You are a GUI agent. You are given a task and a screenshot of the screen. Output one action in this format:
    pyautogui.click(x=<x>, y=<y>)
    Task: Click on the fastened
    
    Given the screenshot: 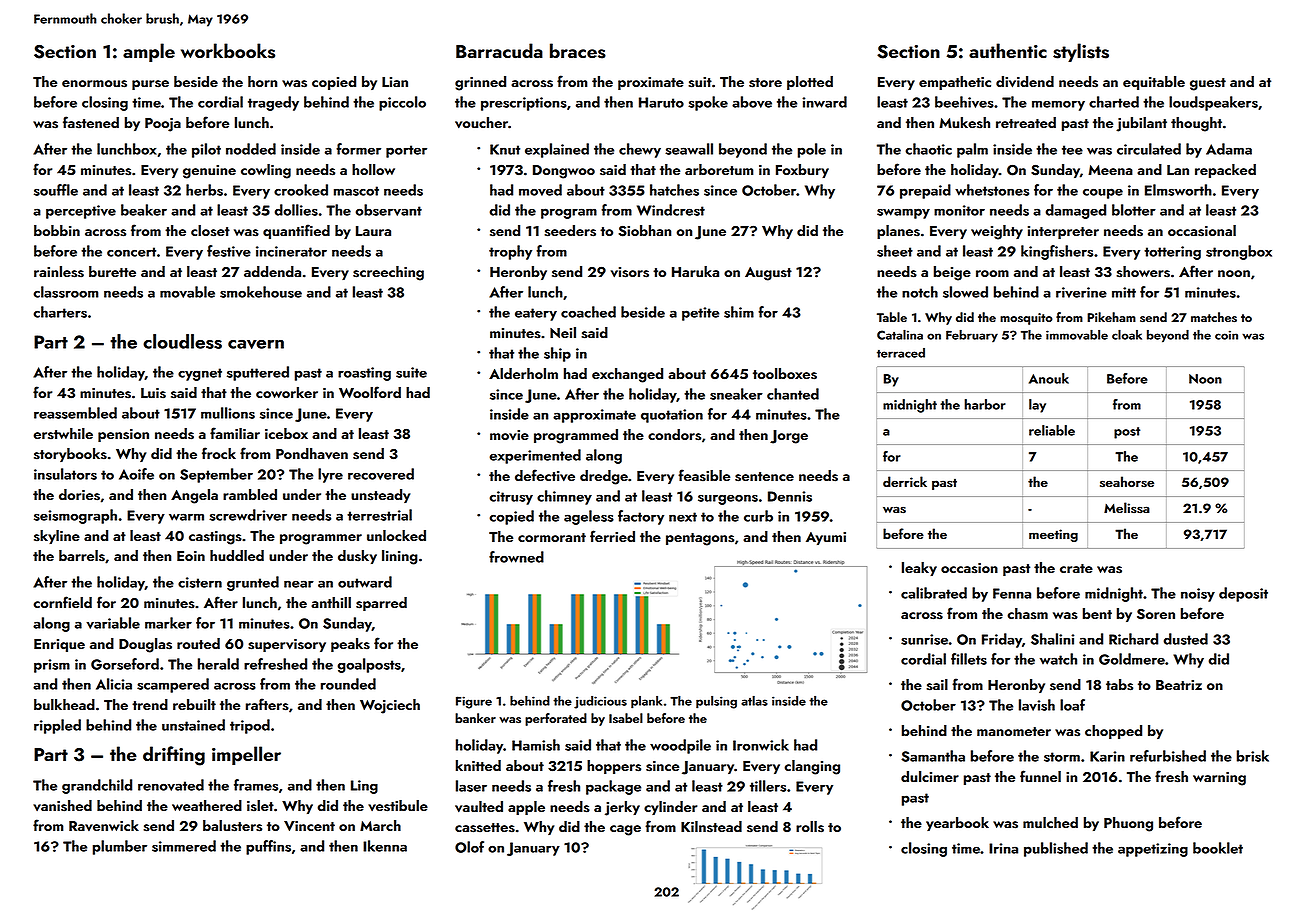 What is the action you would take?
    pyautogui.click(x=91, y=122)
